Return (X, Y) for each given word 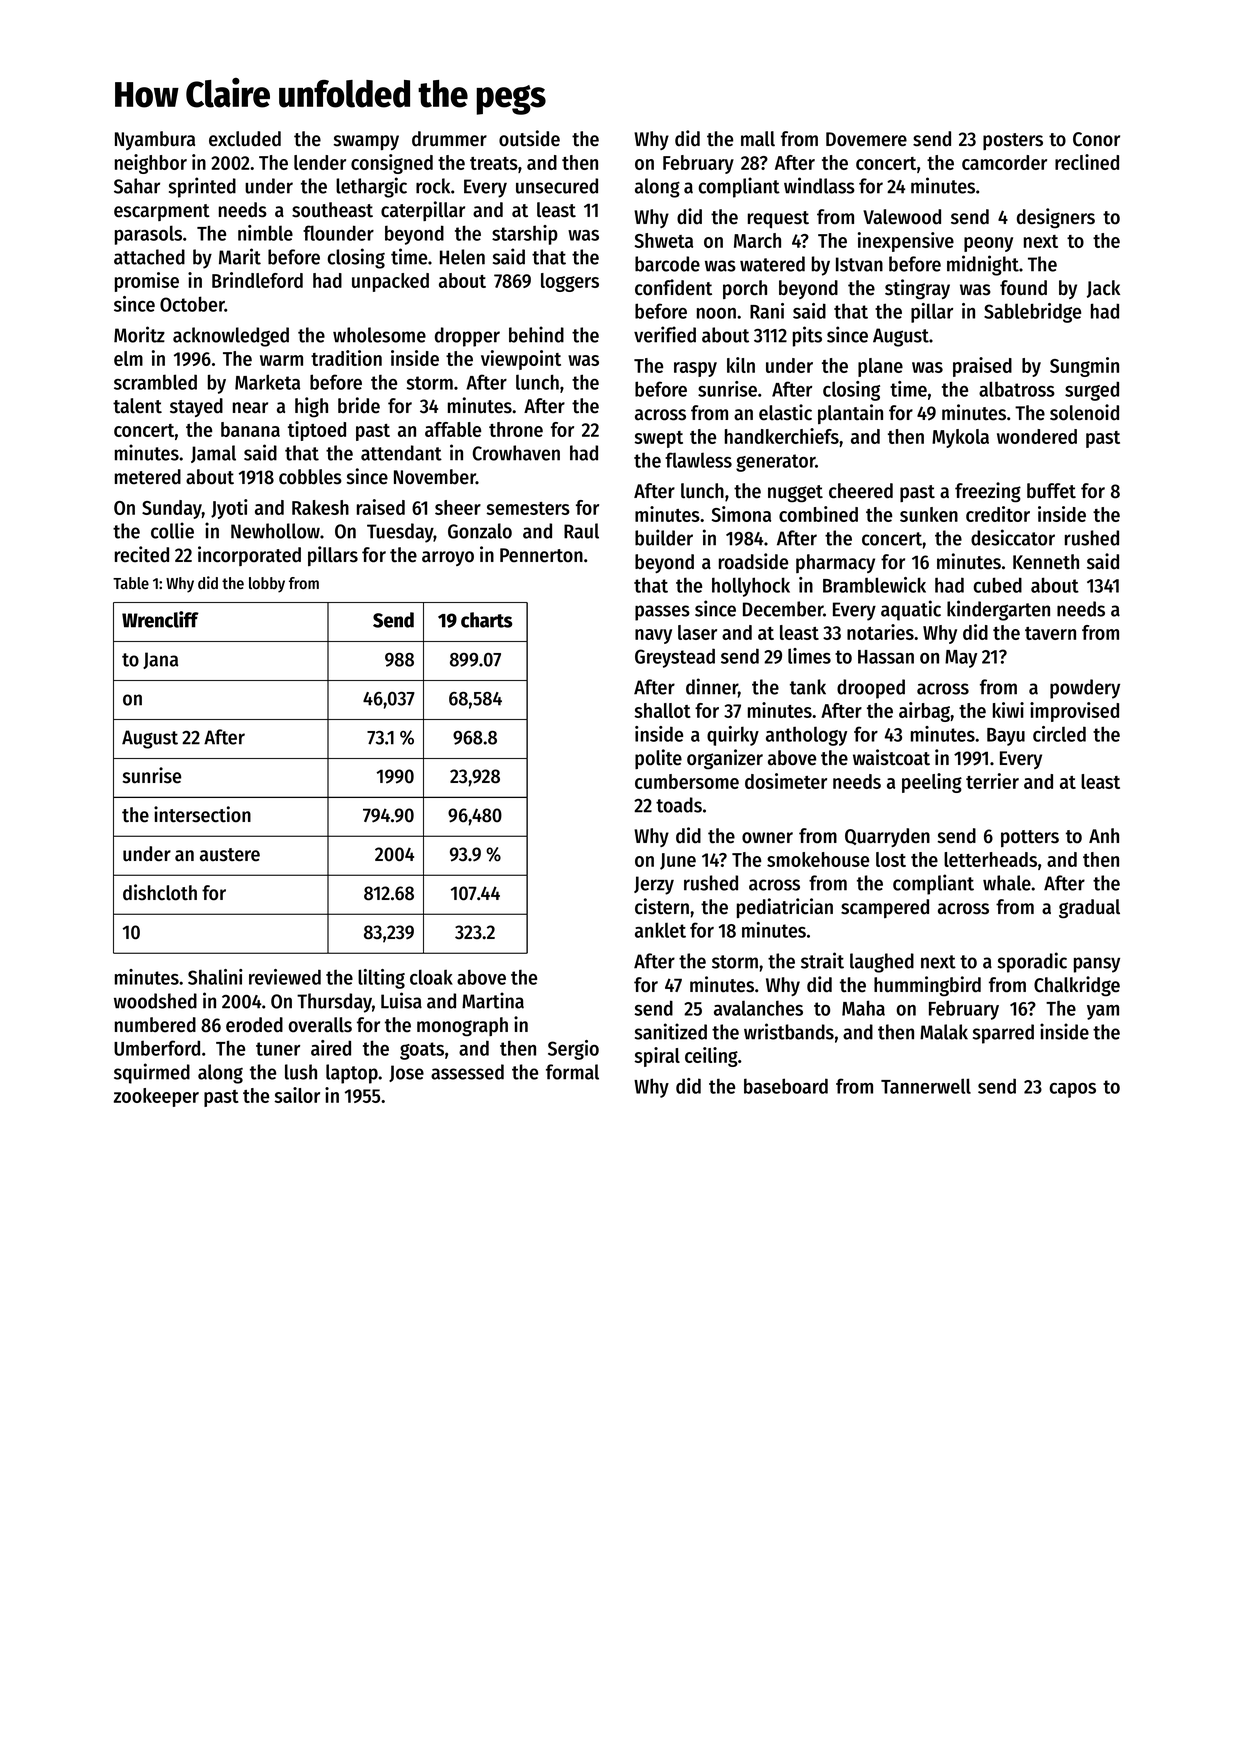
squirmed (152, 1073)
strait (822, 960)
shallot (662, 710)
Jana (160, 660)
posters (1013, 141)
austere (230, 855)
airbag (924, 712)
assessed (467, 1072)
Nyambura (155, 140)
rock (433, 186)
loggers (570, 282)
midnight (983, 265)
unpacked (390, 282)
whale (1007, 883)
